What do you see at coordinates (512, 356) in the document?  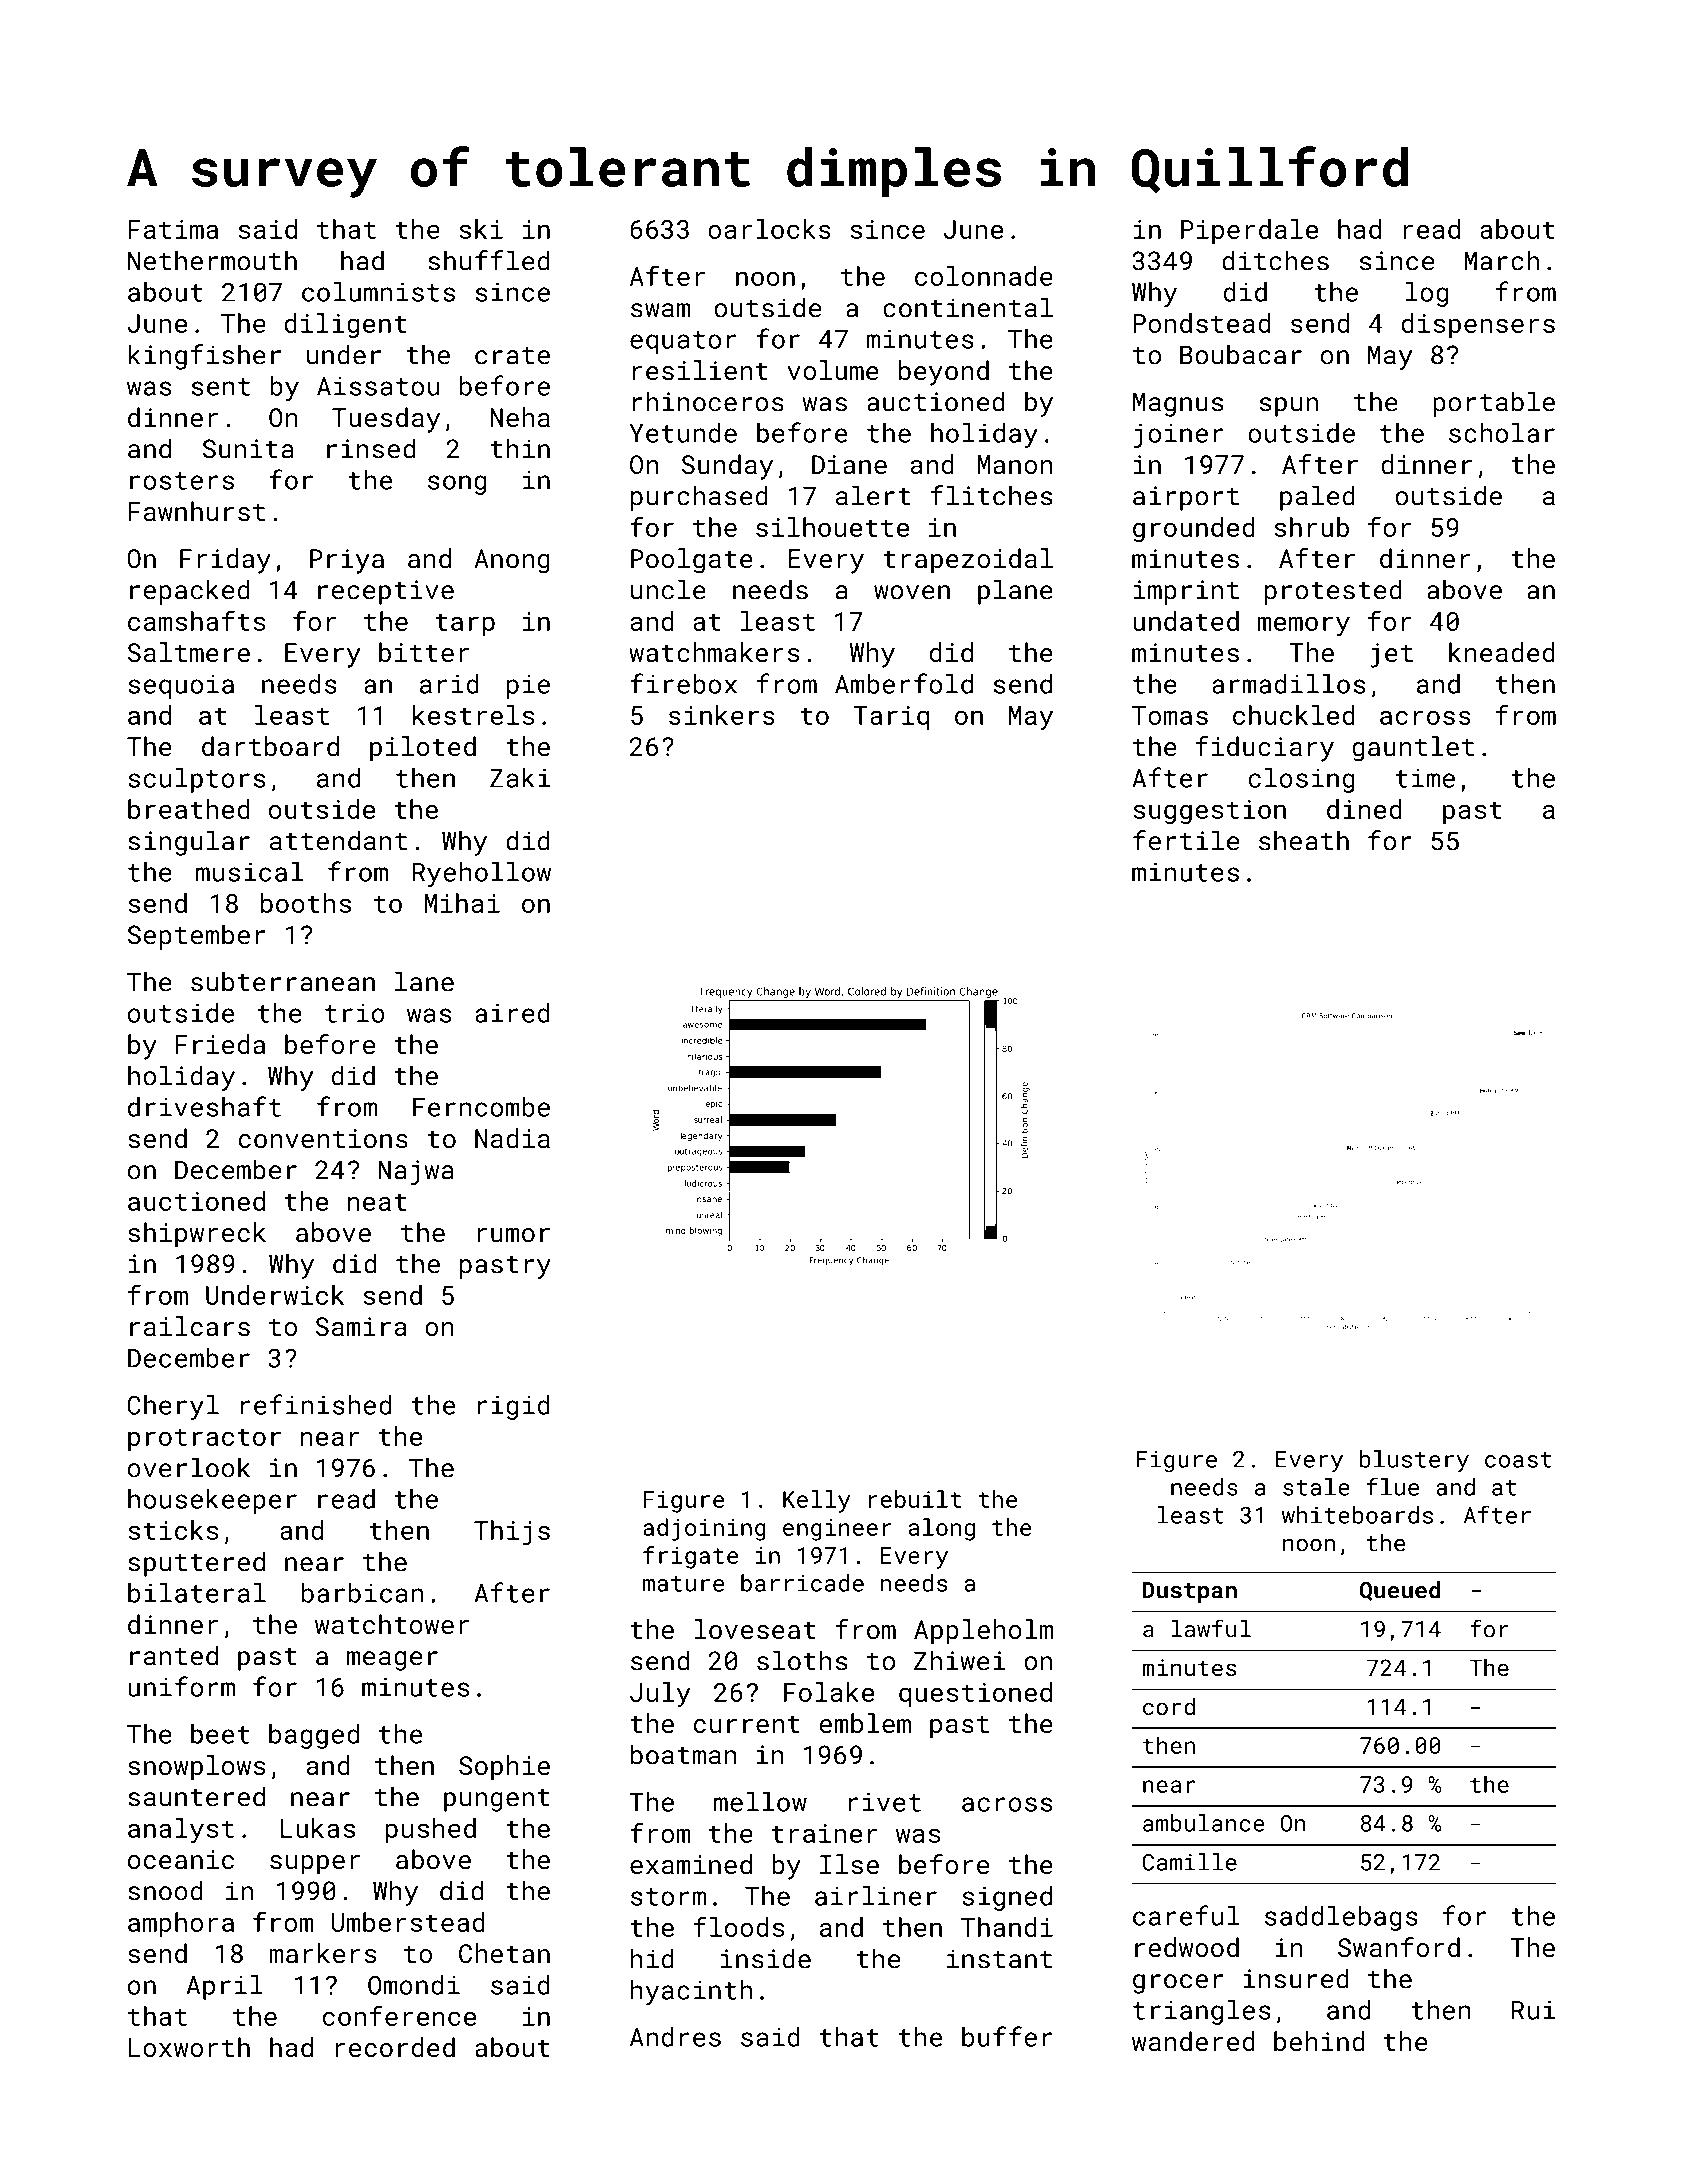 I see `crate` at bounding box center [512, 356].
